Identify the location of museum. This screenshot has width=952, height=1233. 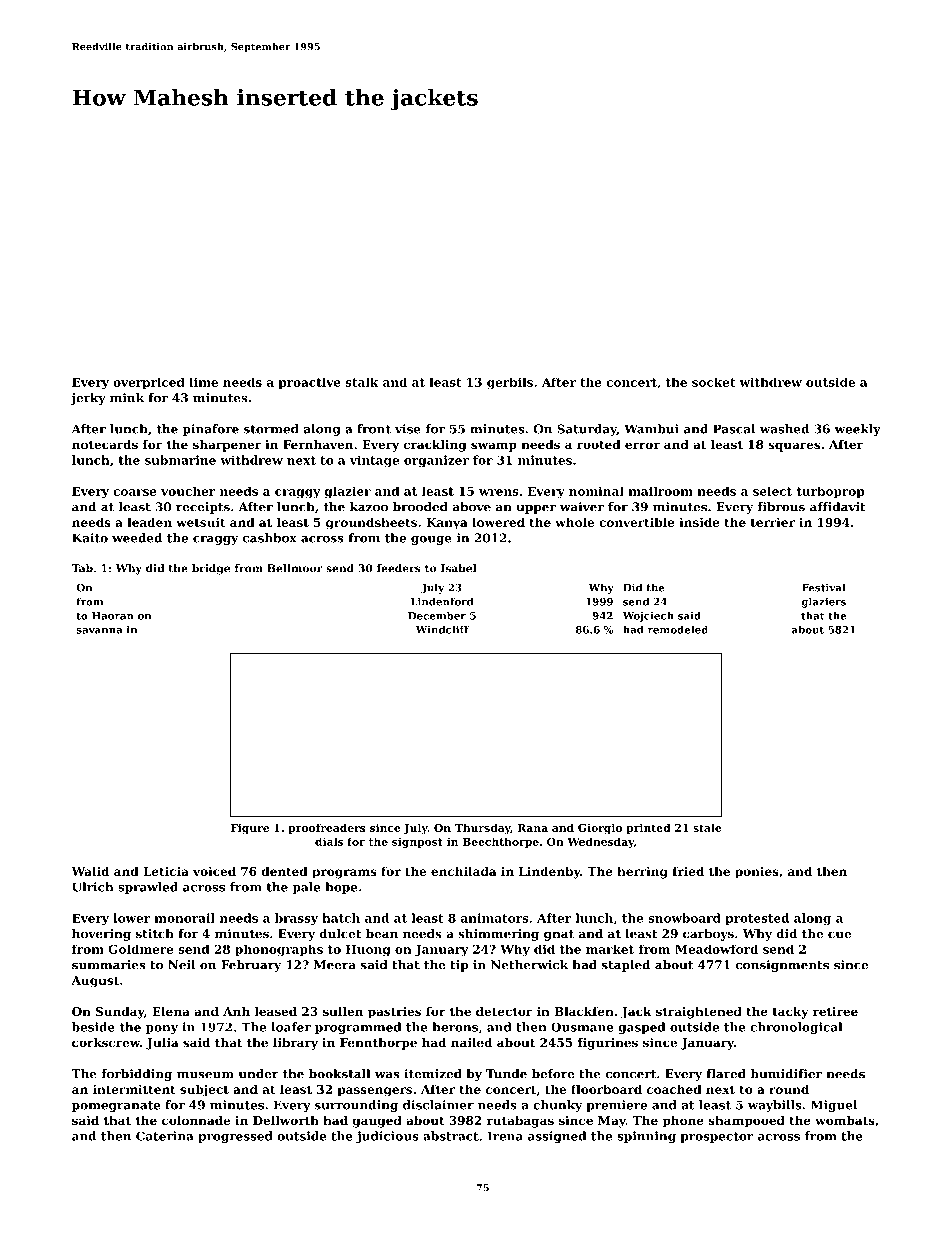
(205, 1075).
